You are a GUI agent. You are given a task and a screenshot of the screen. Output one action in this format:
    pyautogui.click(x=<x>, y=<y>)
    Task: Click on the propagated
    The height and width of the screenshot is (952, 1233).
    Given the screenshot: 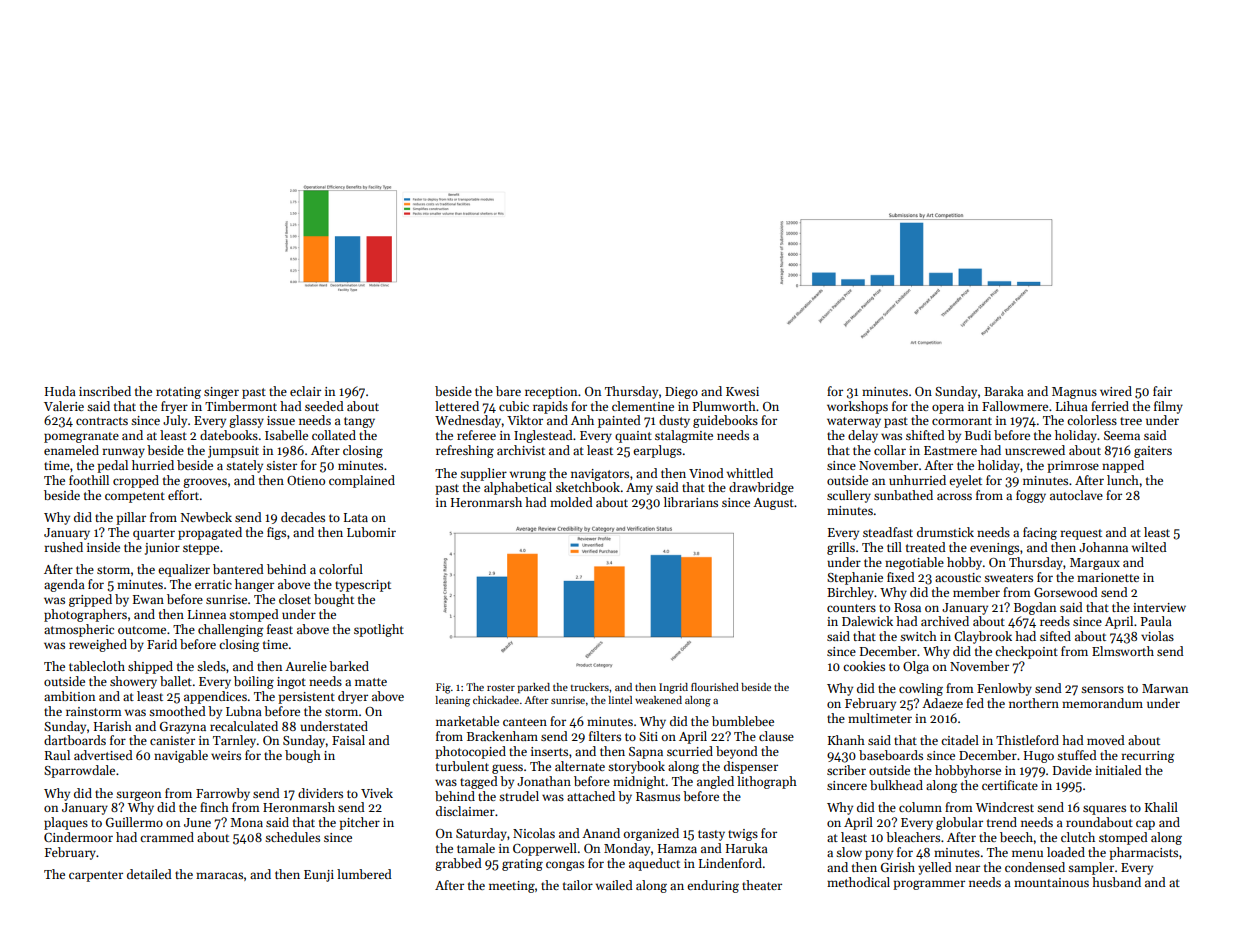 What is the action you would take?
    pyautogui.click(x=210, y=533)
